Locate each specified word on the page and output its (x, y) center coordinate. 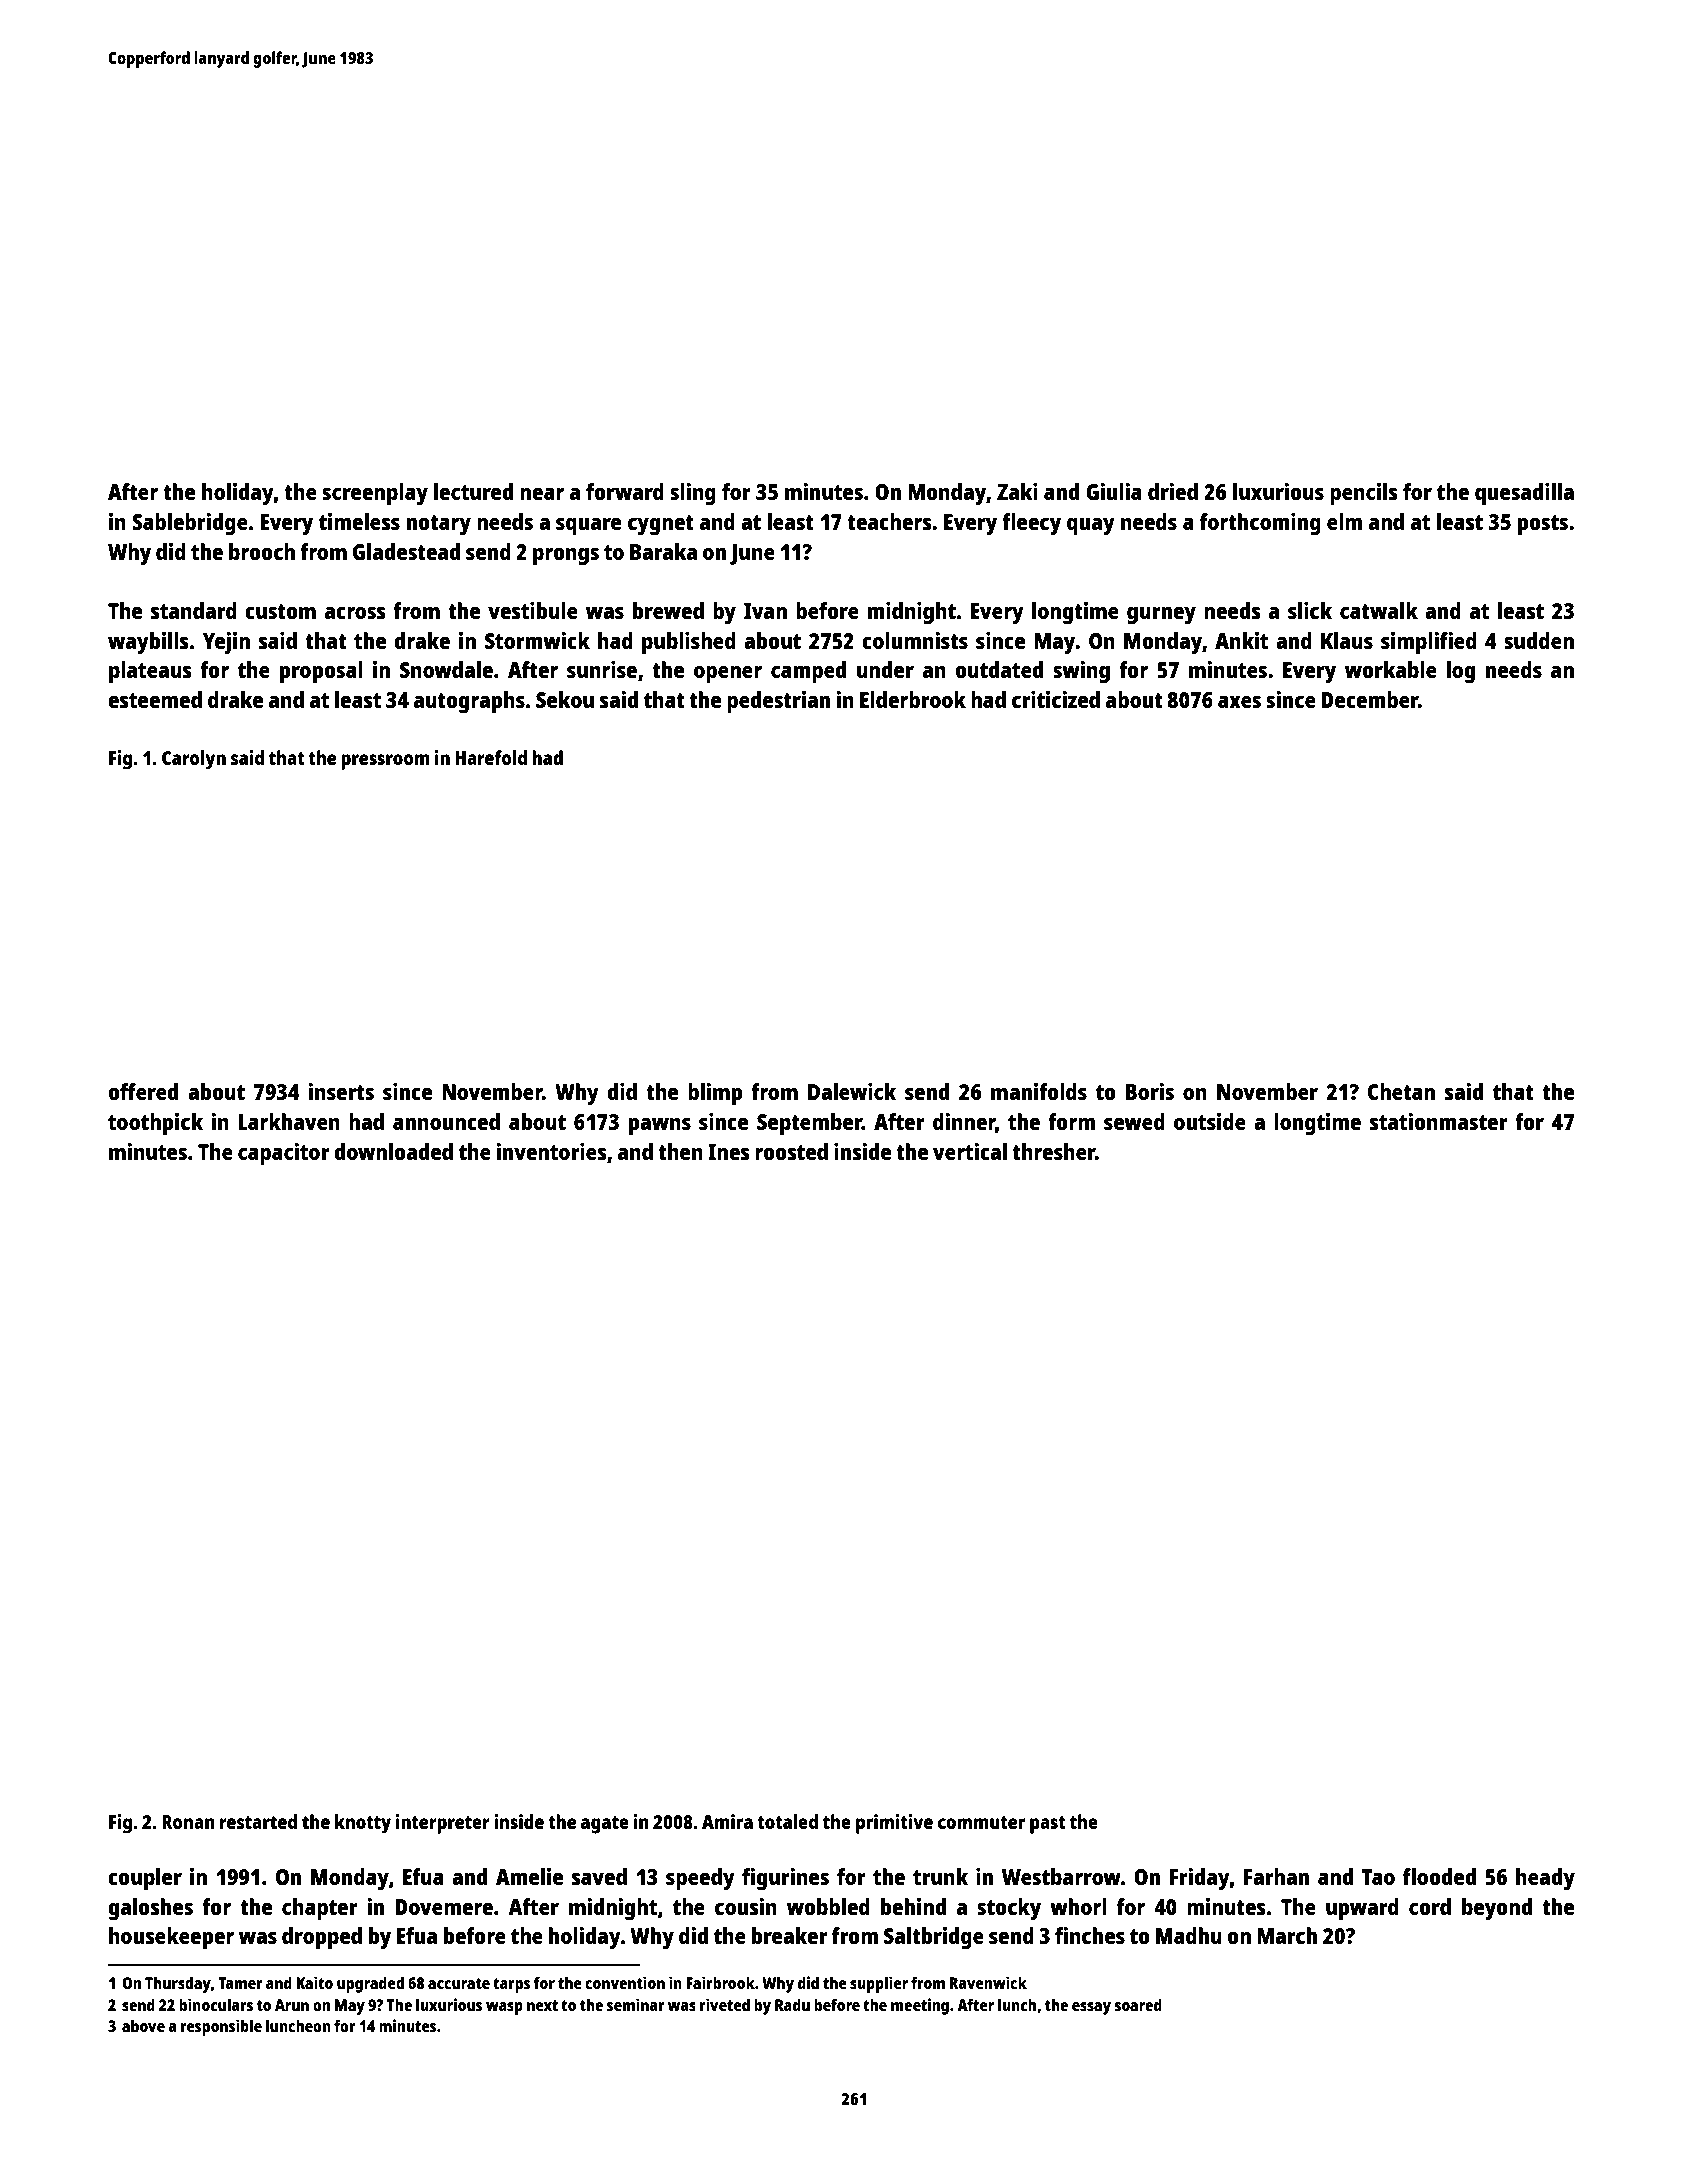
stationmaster (1439, 1121)
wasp (504, 2008)
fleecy (1031, 524)
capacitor (284, 1154)
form (1071, 1121)
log (1461, 672)
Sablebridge (190, 524)
